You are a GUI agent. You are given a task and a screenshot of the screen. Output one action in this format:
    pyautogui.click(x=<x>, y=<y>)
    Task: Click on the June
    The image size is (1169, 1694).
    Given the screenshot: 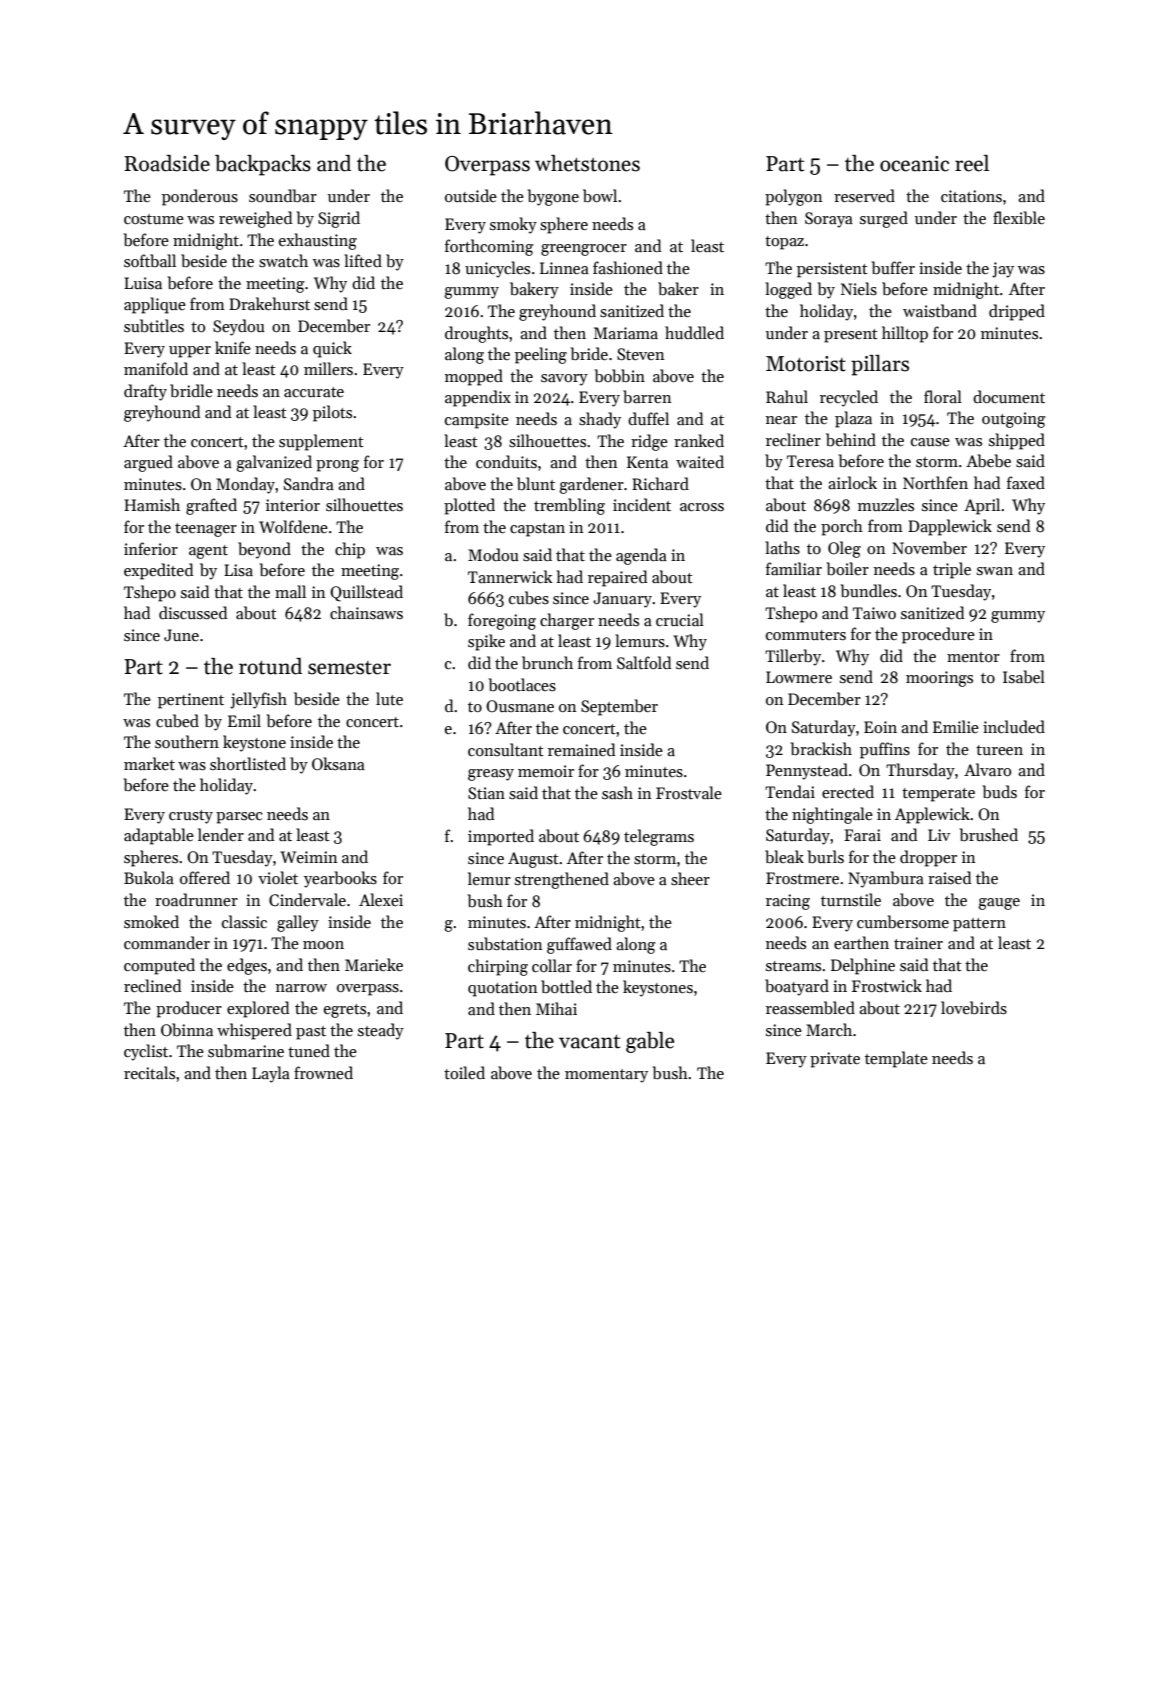 What is the action you would take?
    pyautogui.click(x=181, y=635)
